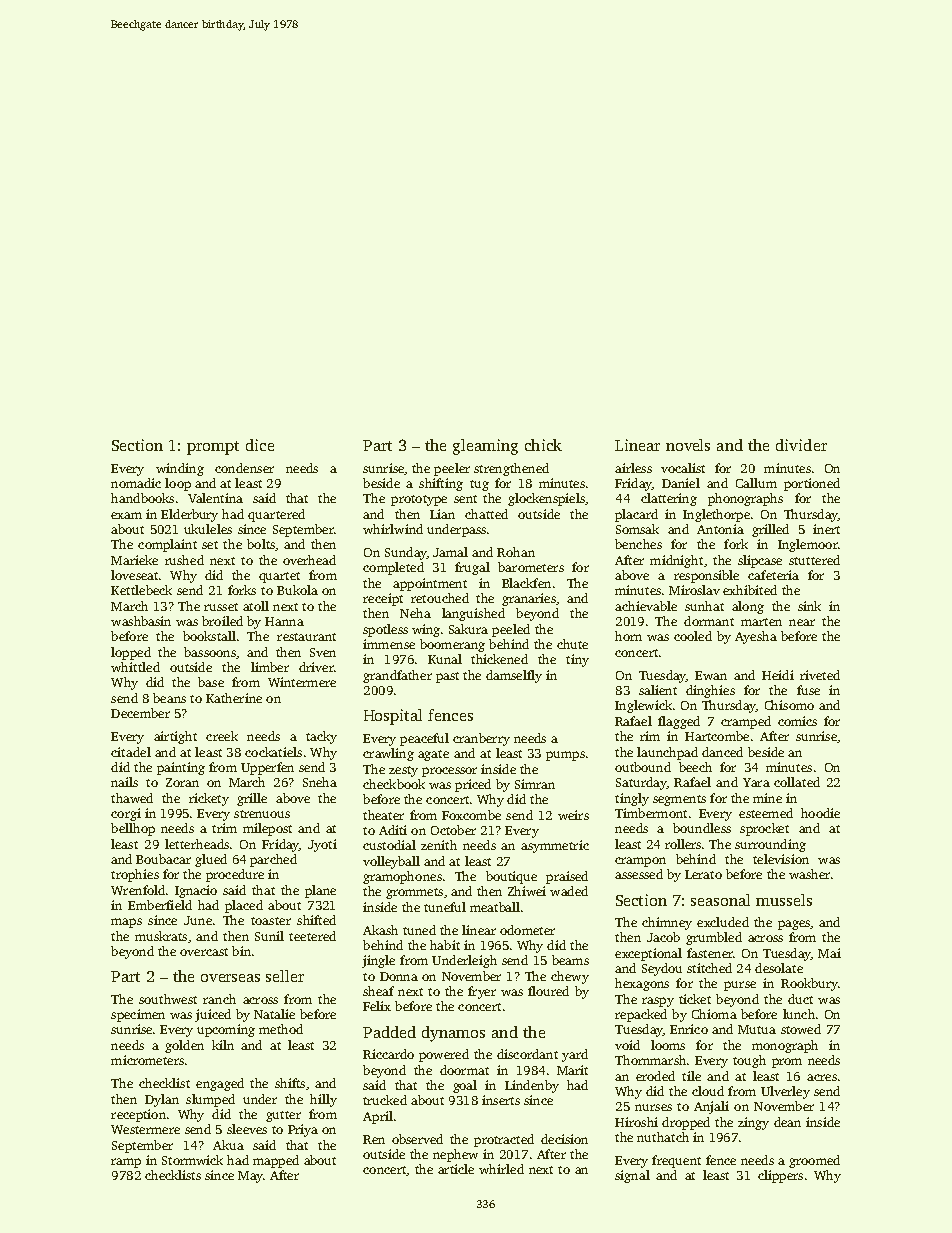 The width and height of the screenshot is (952, 1233). Describe the element at coordinates (683, 468) in the screenshot. I see `vocalist` at that location.
